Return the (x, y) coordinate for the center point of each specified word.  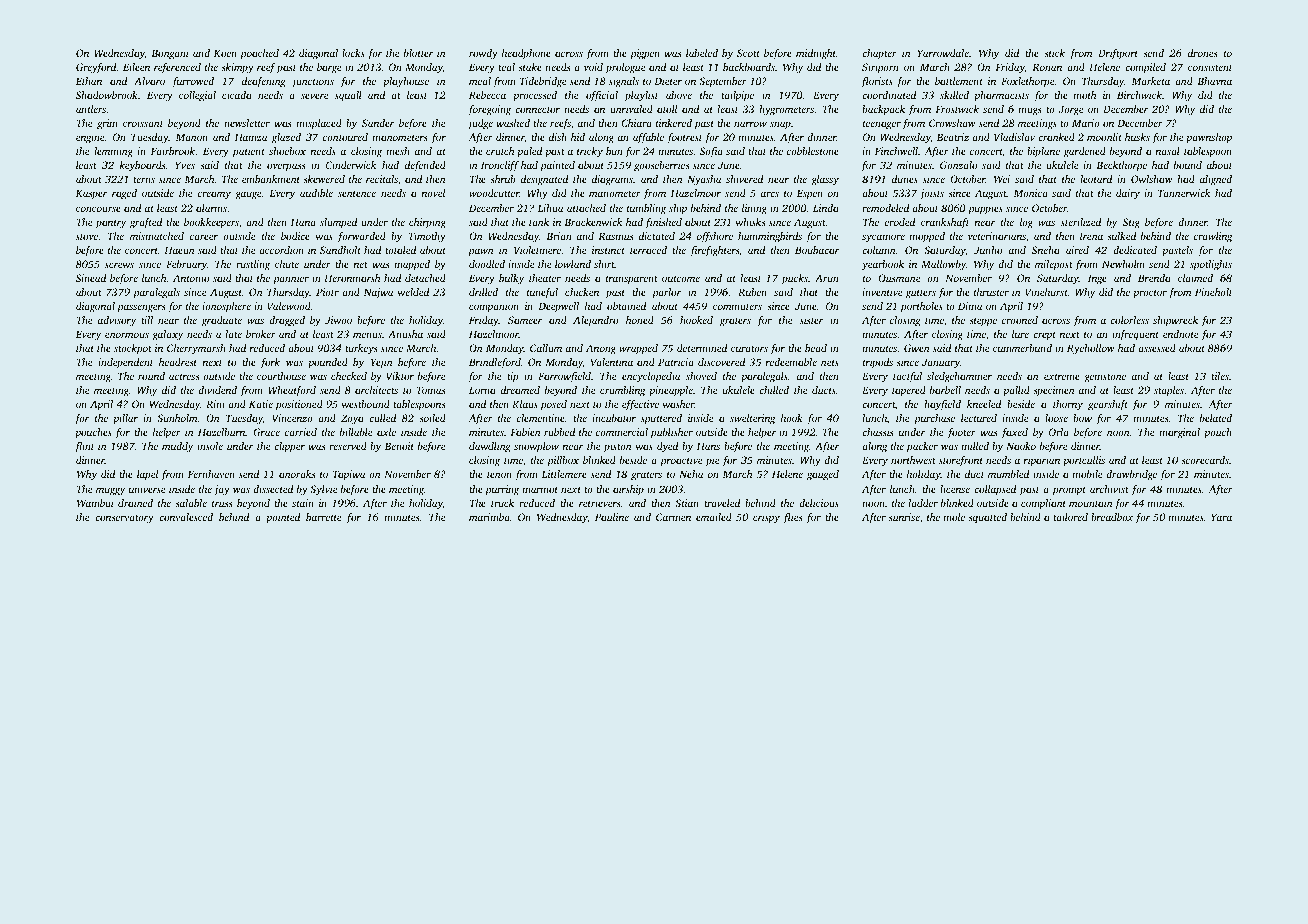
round (151, 376)
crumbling (622, 391)
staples (1169, 391)
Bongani (170, 54)
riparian (1042, 461)
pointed (283, 518)
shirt (604, 264)
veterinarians (997, 236)
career (204, 237)
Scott (748, 53)
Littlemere (564, 474)
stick (1054, 53)
